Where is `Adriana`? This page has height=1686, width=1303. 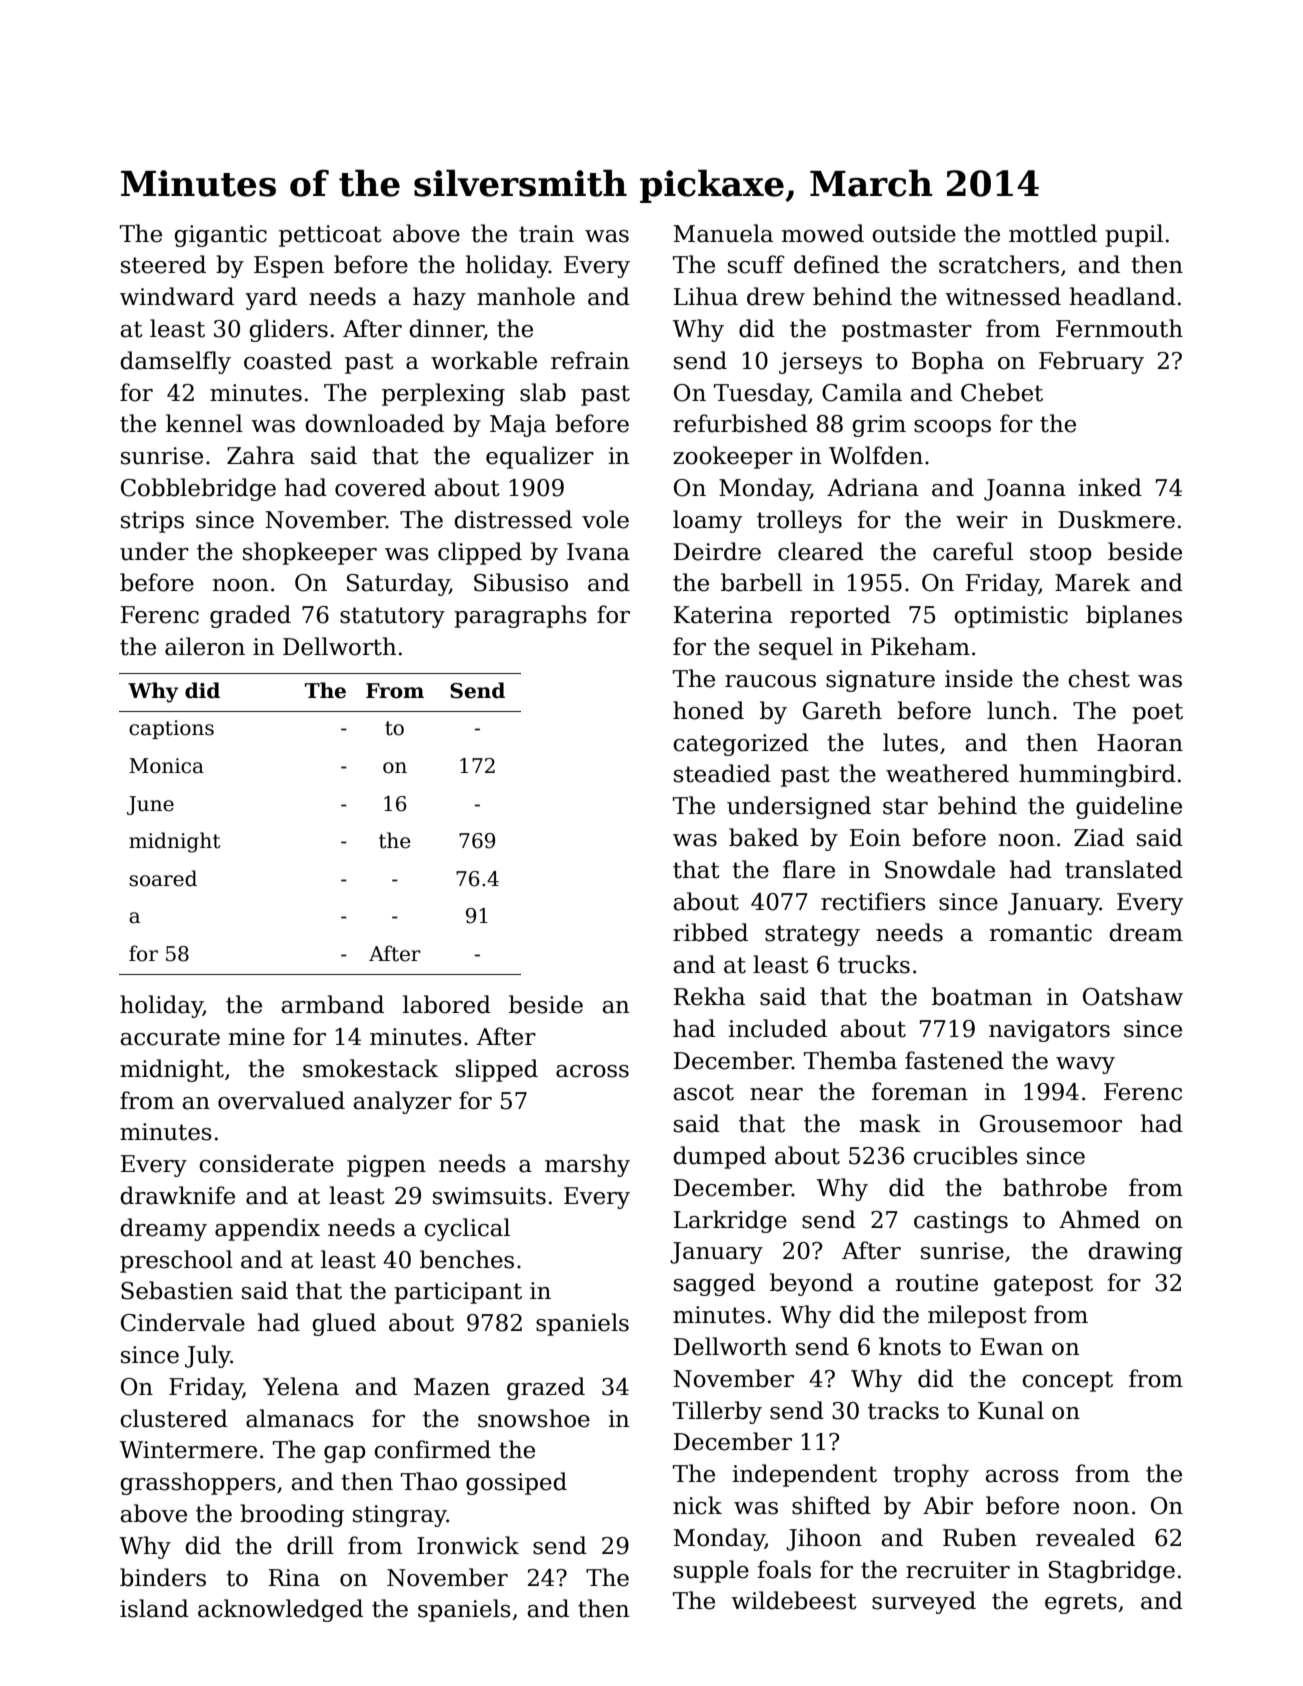
Adriana is located at coordinates (873, 487).
